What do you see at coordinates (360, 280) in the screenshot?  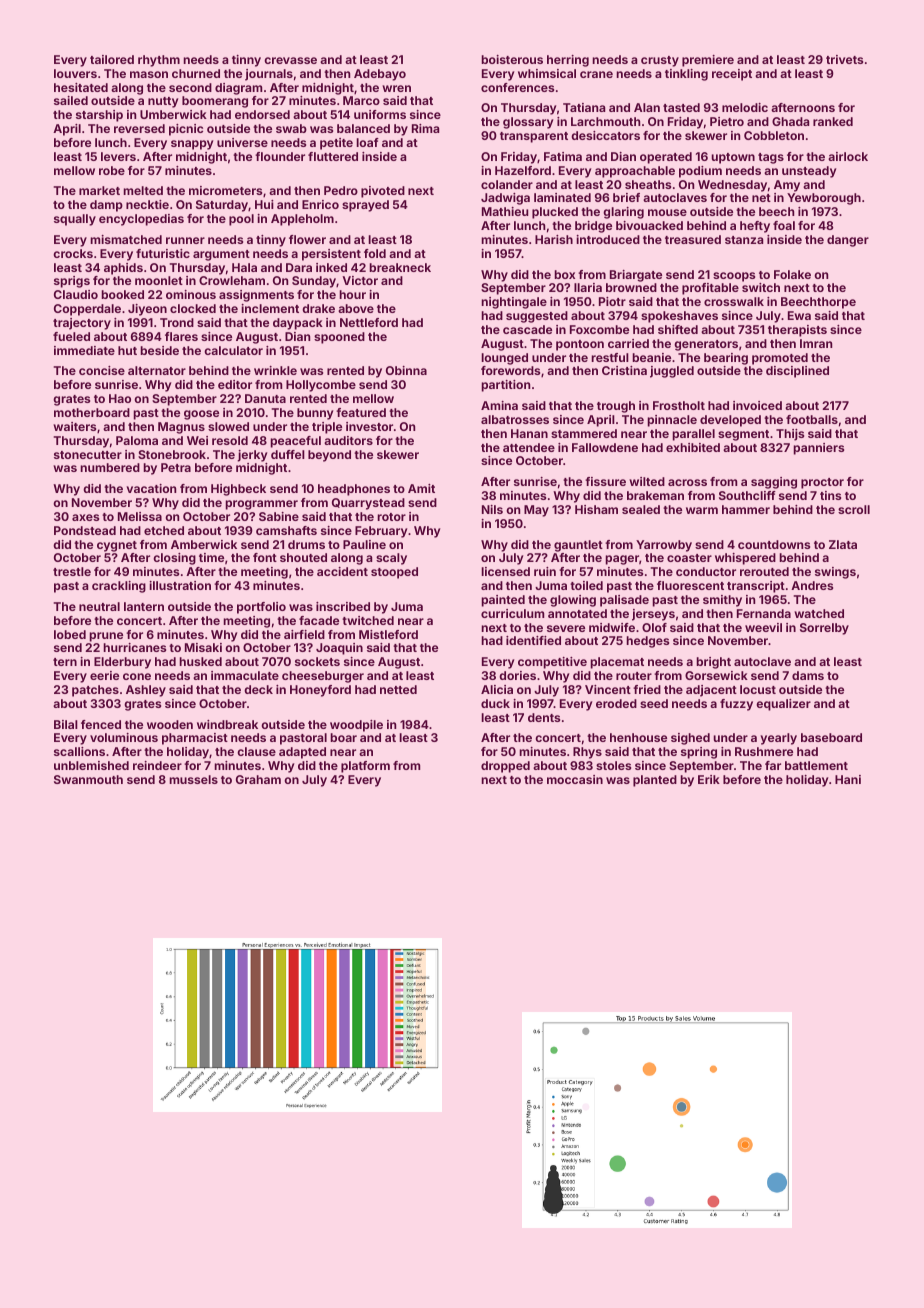 I see `Victor` at bounding box center [360, 280].
